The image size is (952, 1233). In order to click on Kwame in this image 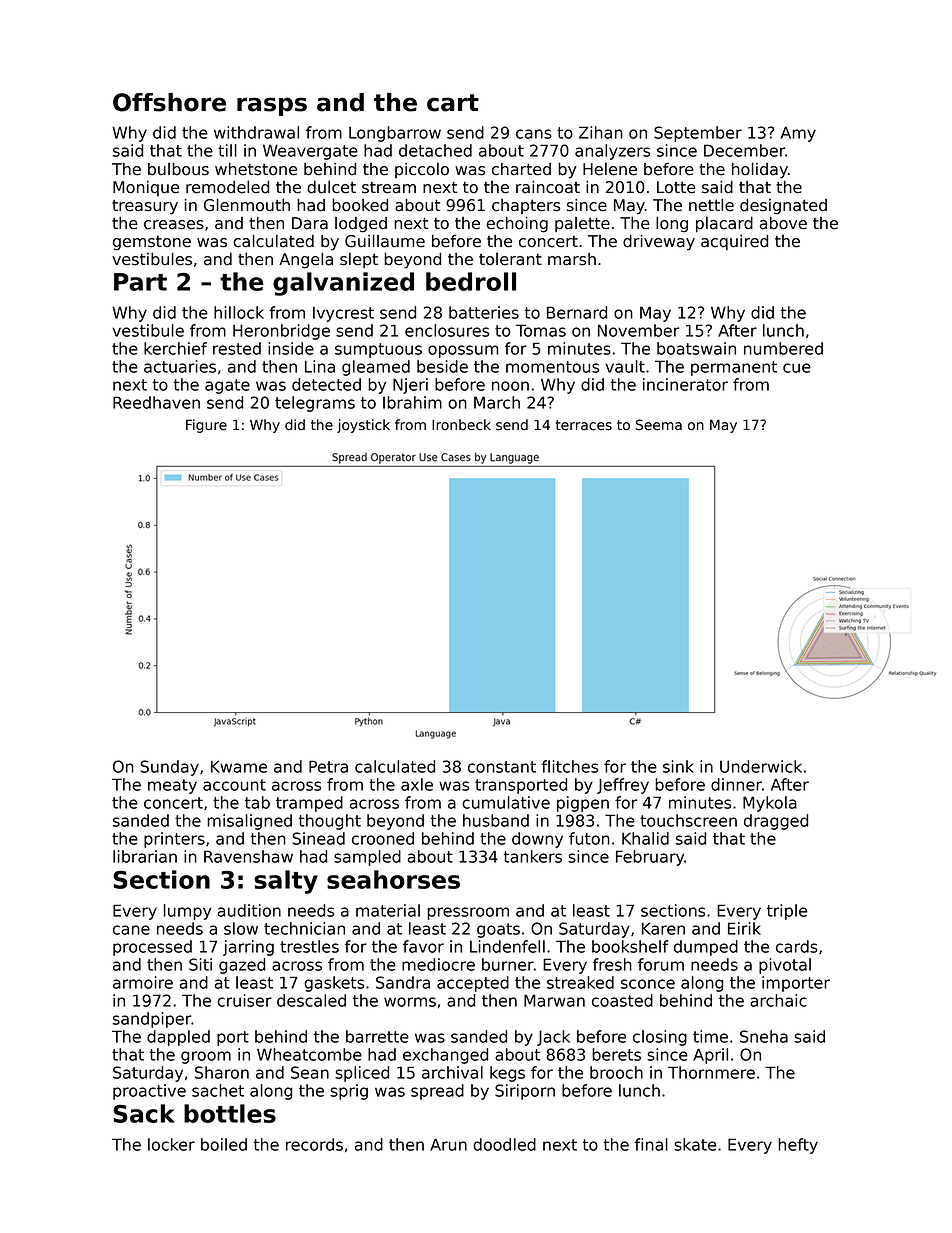, I will do `click(239, 766)`.
